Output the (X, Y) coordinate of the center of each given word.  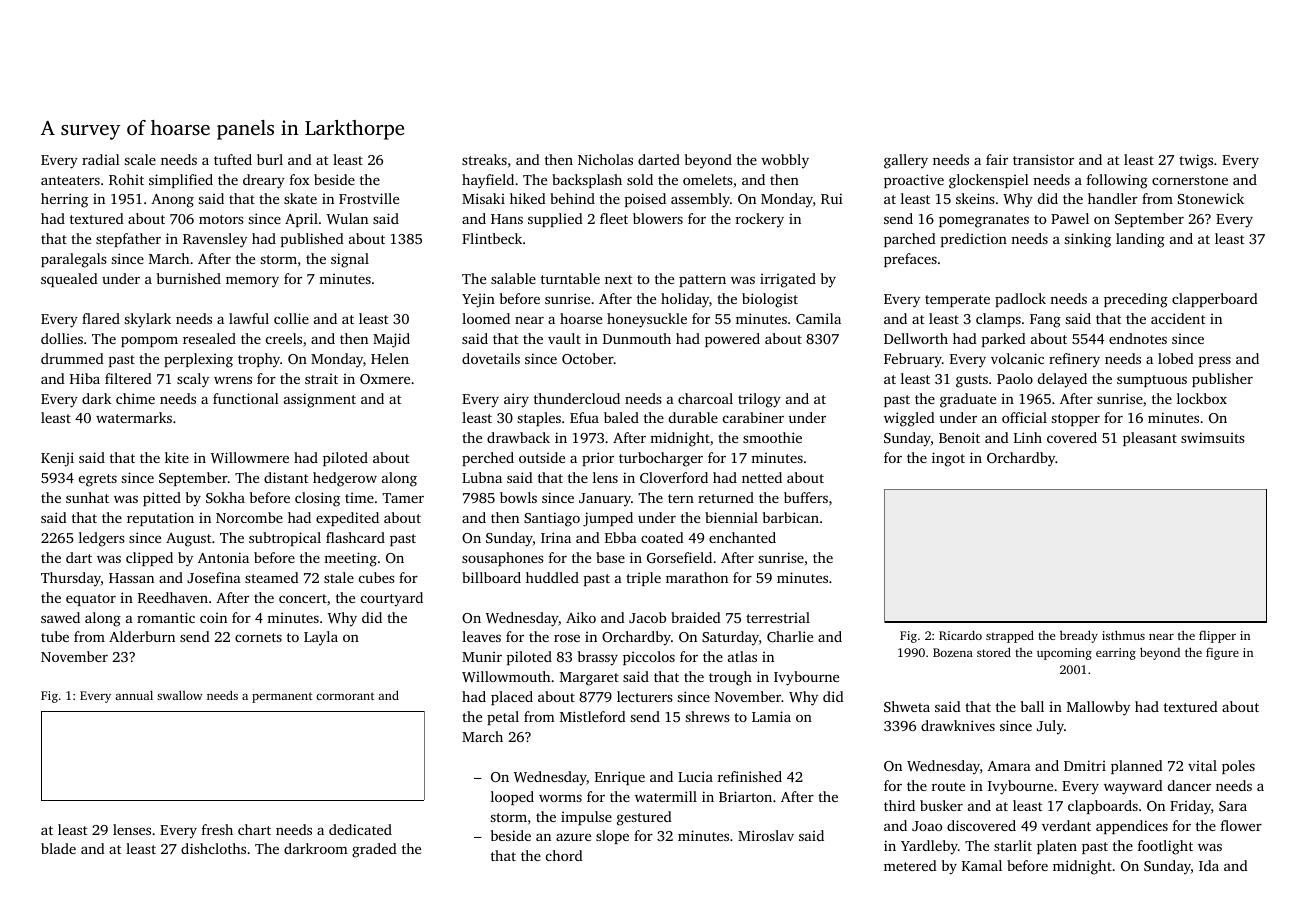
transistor (1043, 159)
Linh (1028, 437)
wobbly (785, 161)
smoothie (772, 437)
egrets (98, 480)
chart (254, 829)
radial (101, 159)
